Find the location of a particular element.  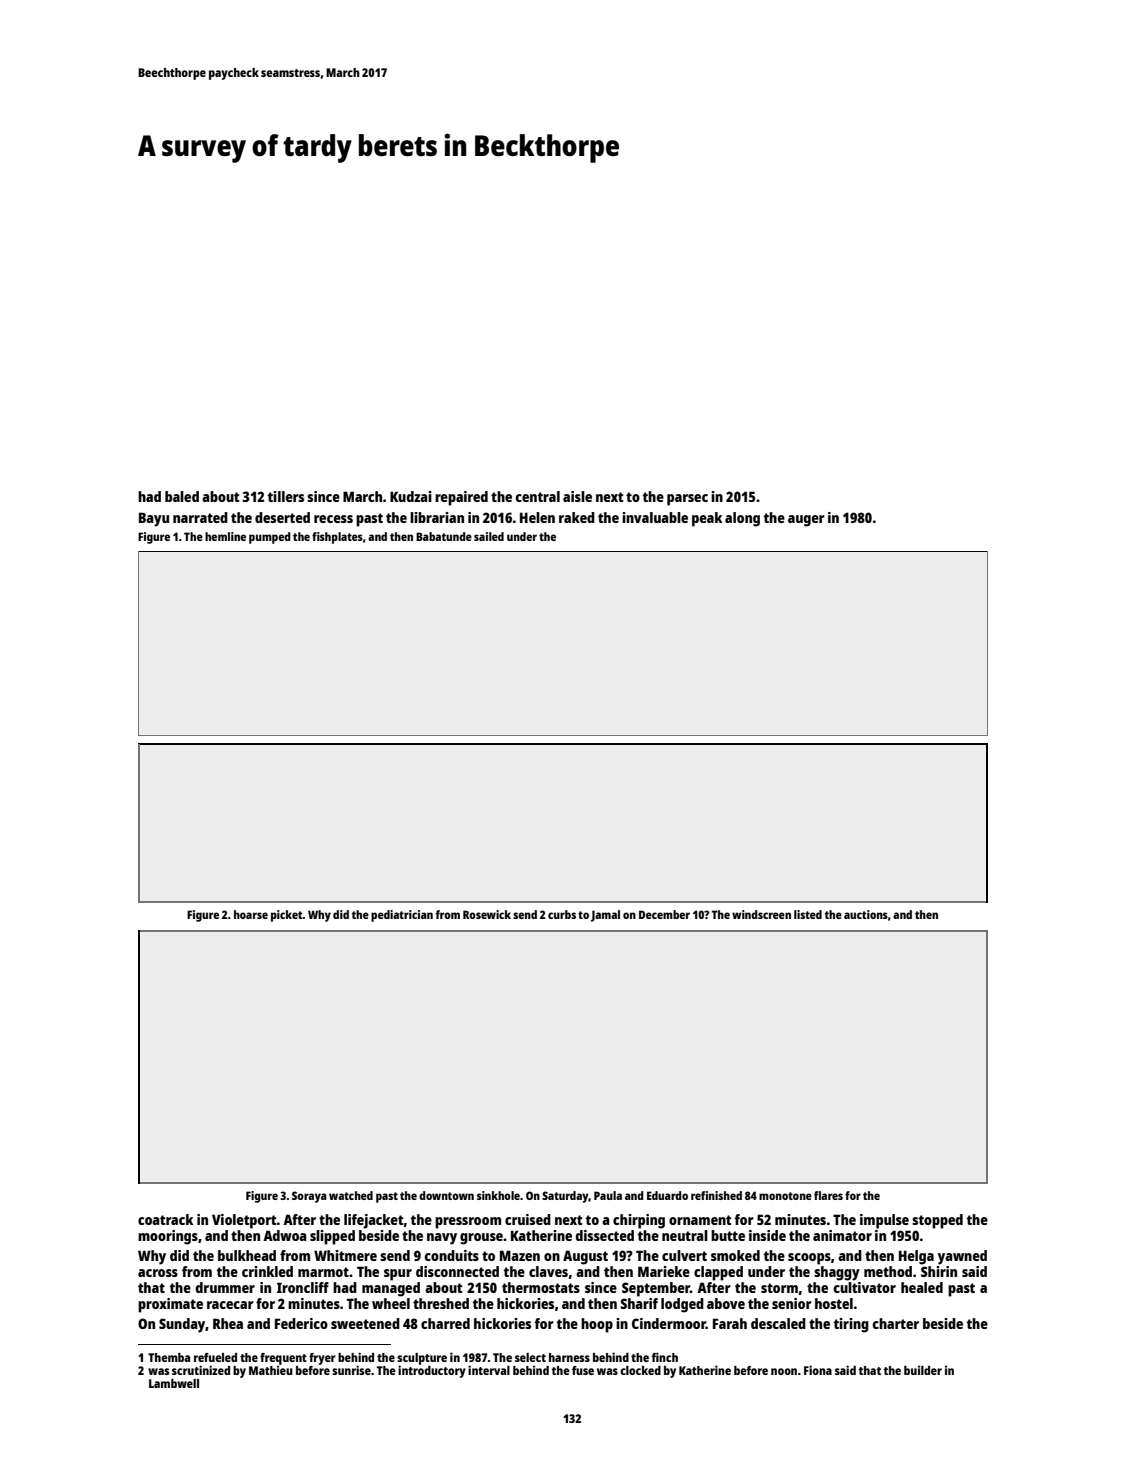

listed is located at coordinates (808, 914).
